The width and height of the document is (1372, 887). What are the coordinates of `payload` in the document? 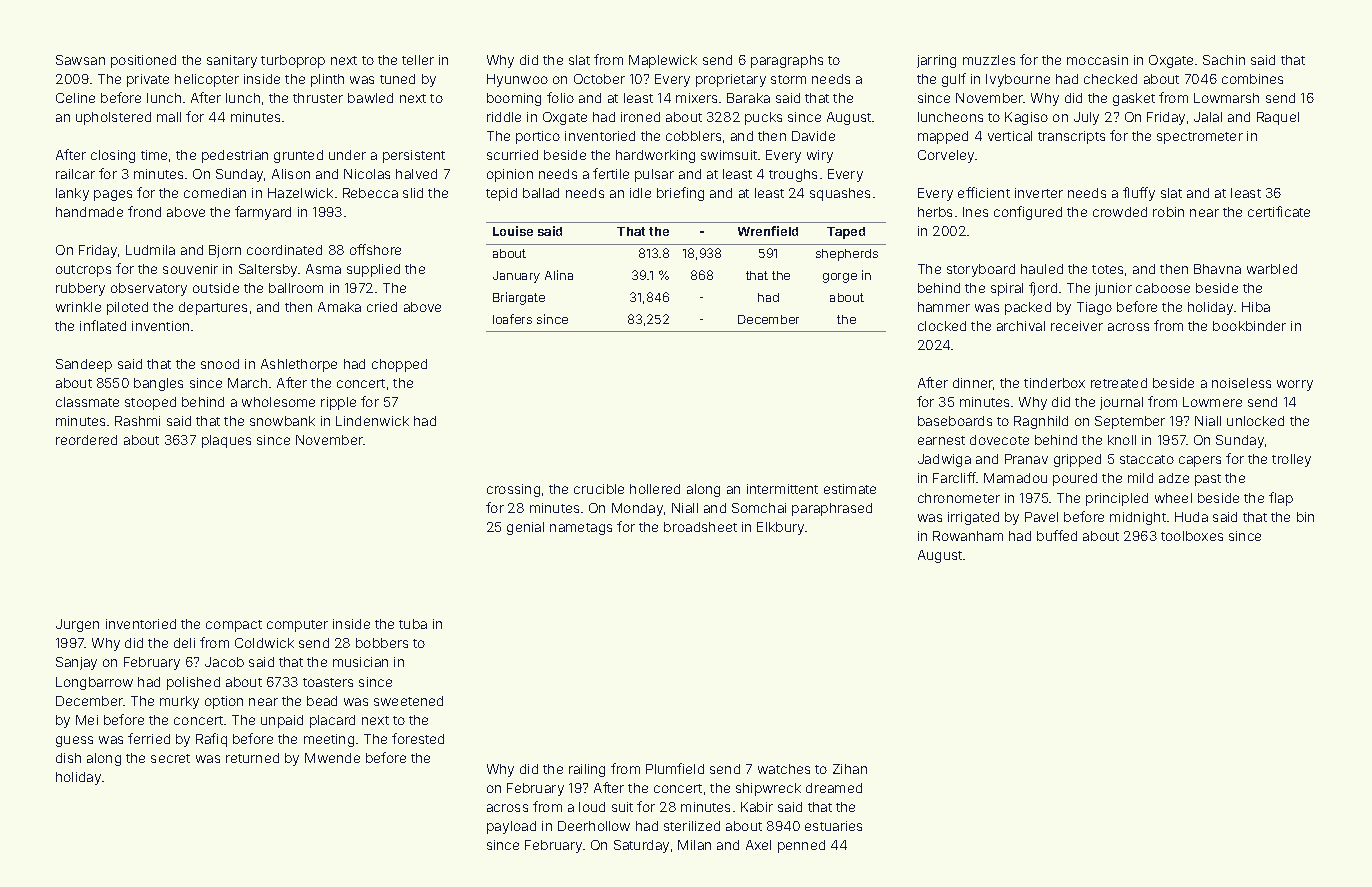 It's located at (511, 827).
